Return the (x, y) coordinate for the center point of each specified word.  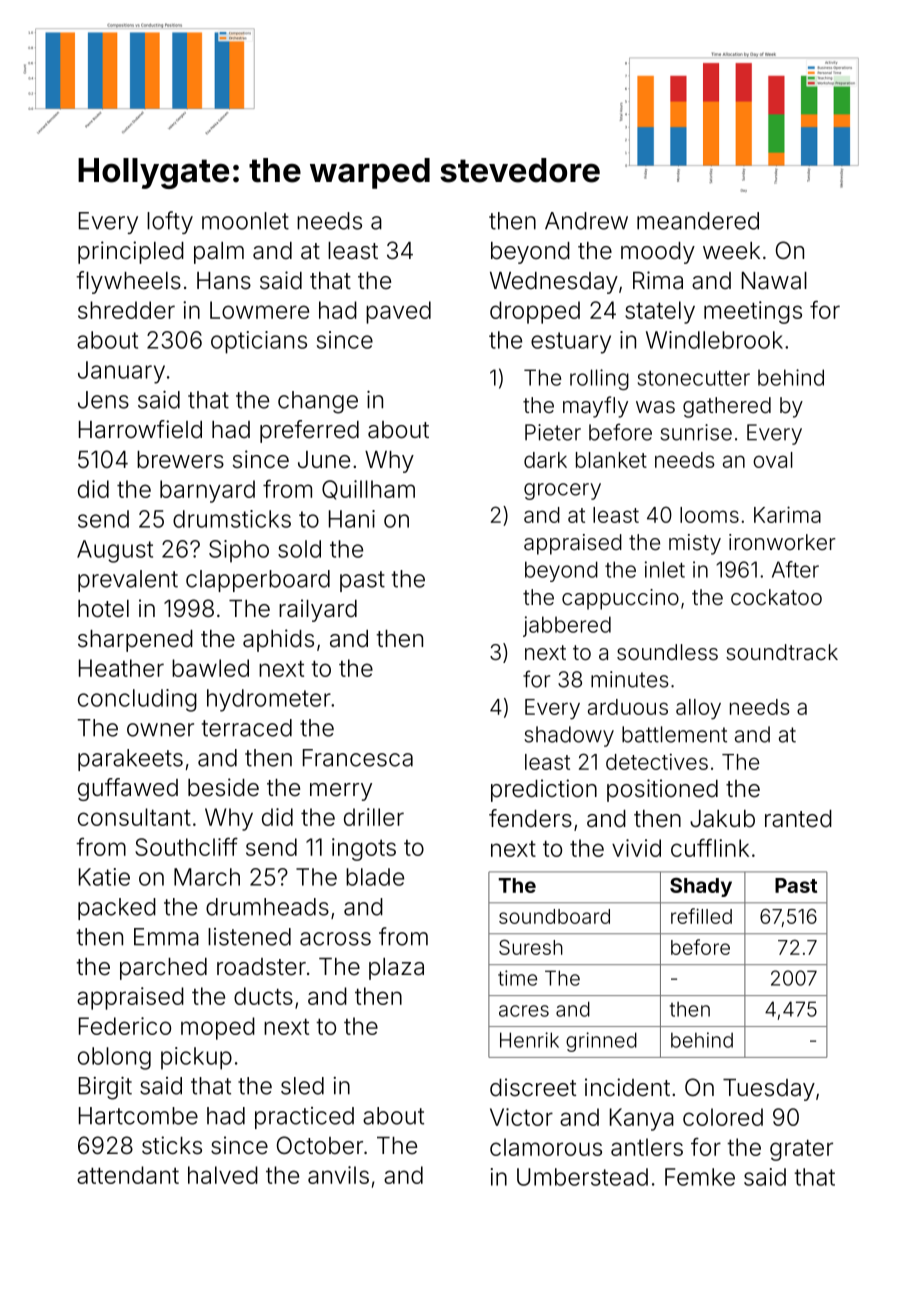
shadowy (569, 736)
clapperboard (258, 581)
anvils (338, 1175)
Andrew (586, 221)
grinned (601, 1042)
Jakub (722, 819)
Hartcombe (138, 1116)
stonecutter (694, 378)
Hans (224, 281)
